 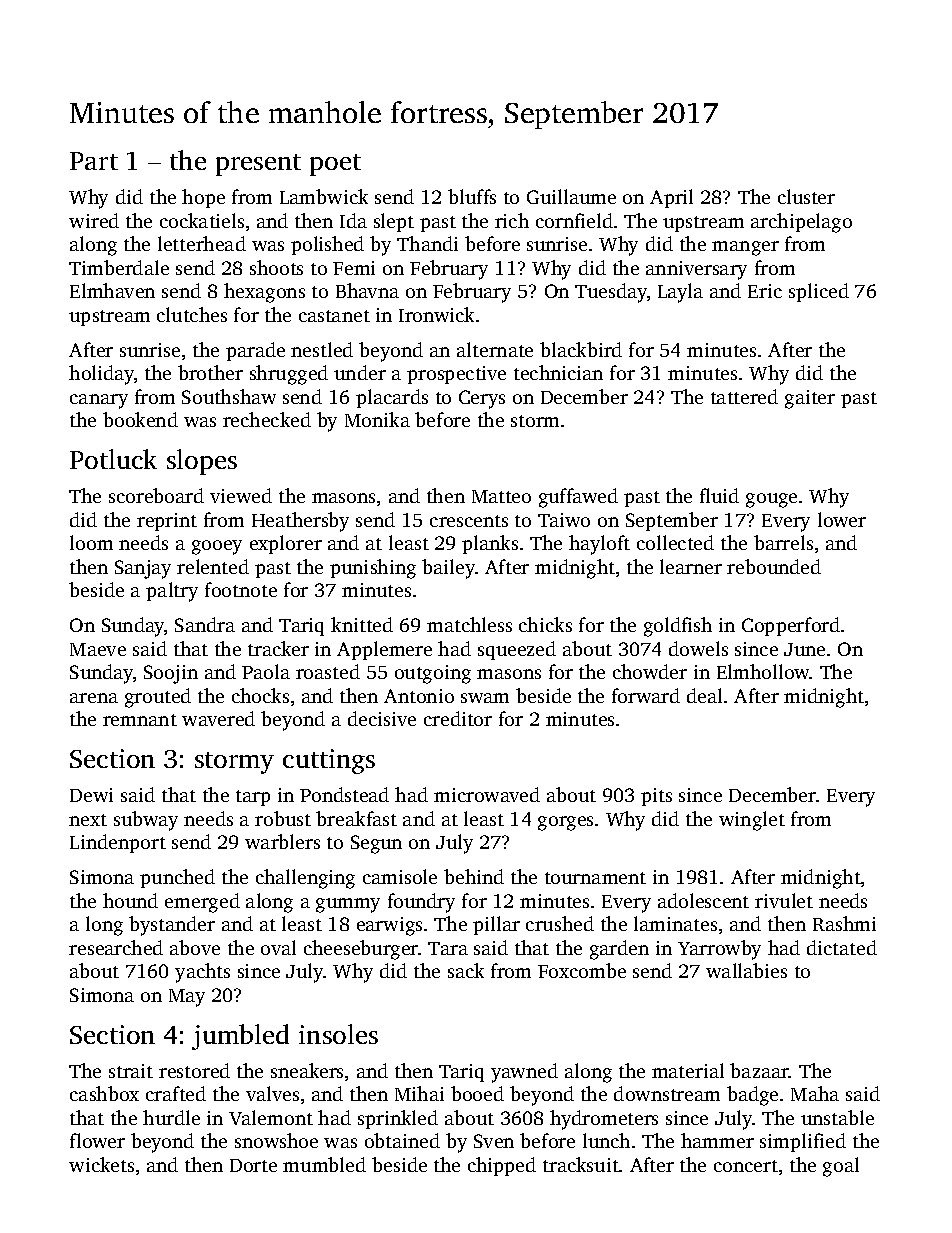 I want to click on poet, so click(x=335, y=165).
